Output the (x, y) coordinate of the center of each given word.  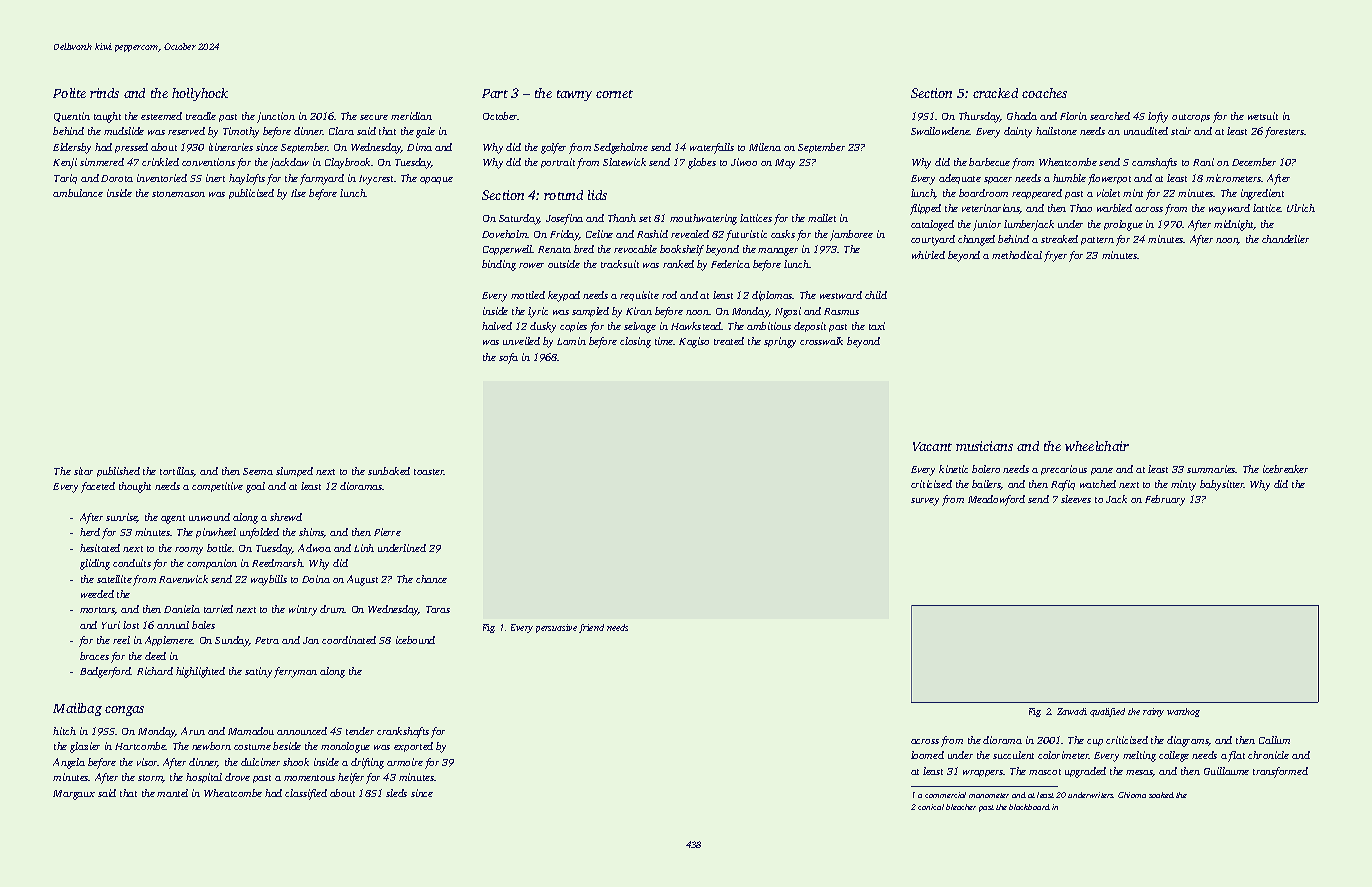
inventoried (162, 178)
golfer (553, 148)
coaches (1044, 93)
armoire (405, 762)
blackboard (1029, 807)
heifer (351, 778)
